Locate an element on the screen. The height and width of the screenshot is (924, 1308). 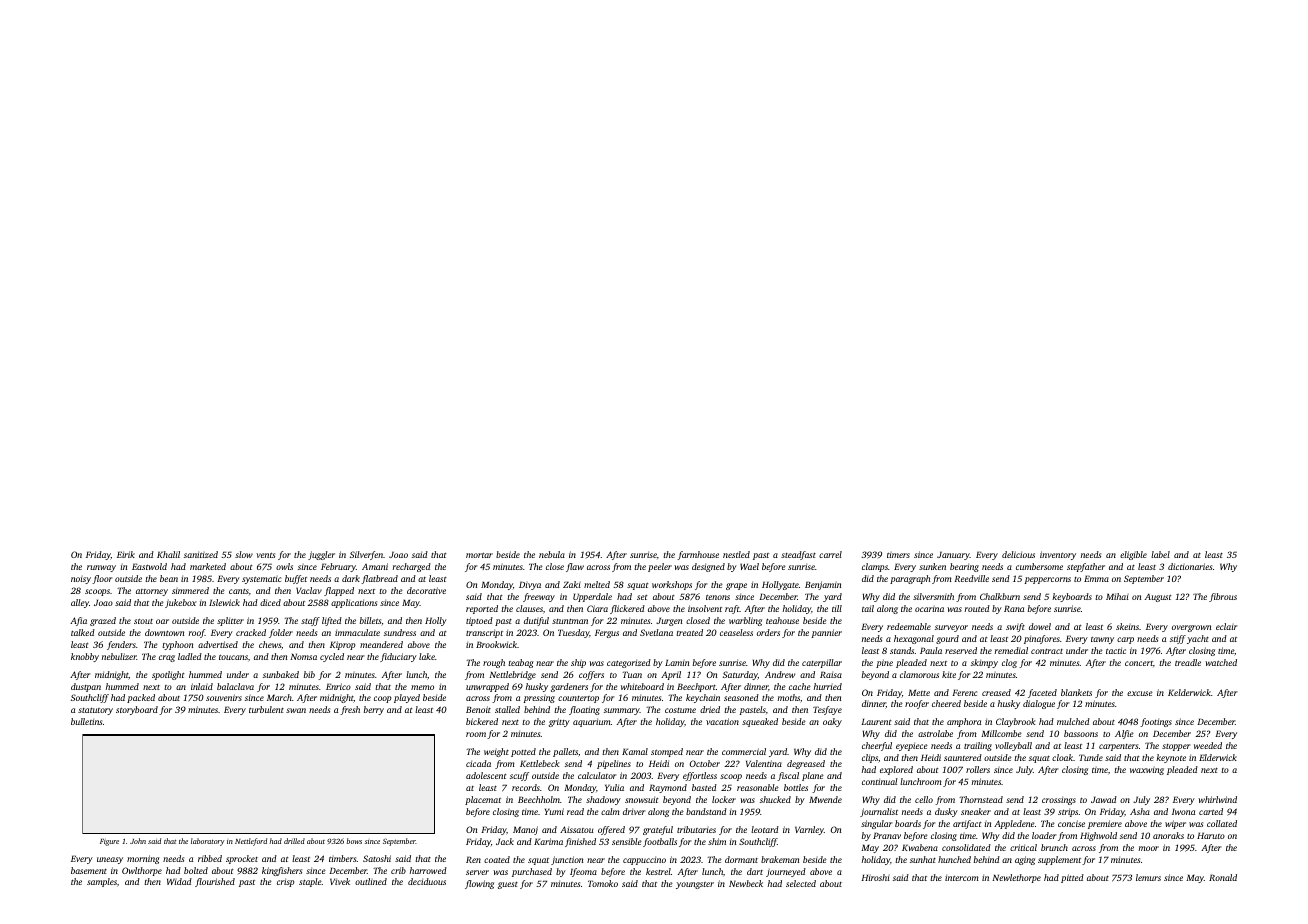
keynote is located at coordinates (1171, 758).
